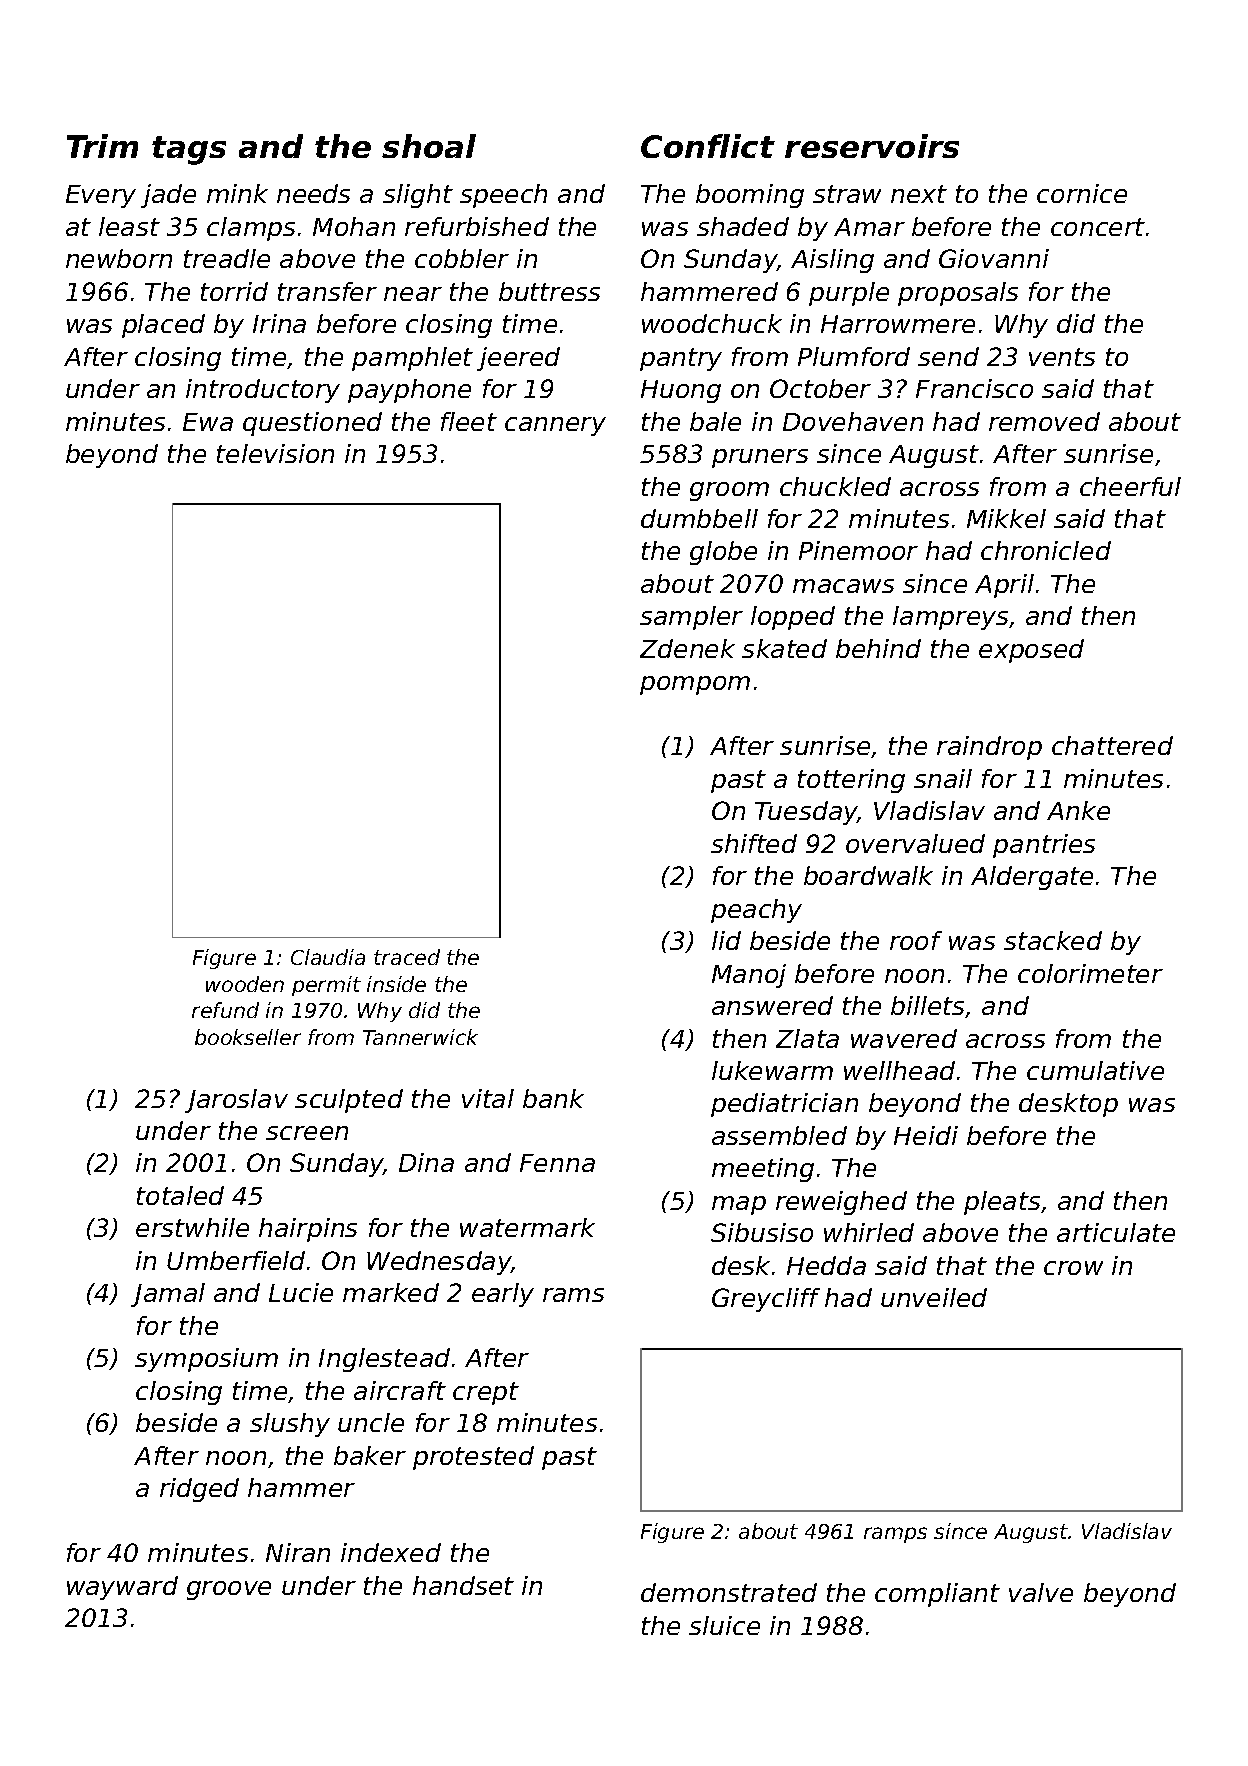 This image has width=1248, height=1766. What do you see at coordinates (958, 294) in the image?
I see `proposals` at bounding box center [958, 294].
